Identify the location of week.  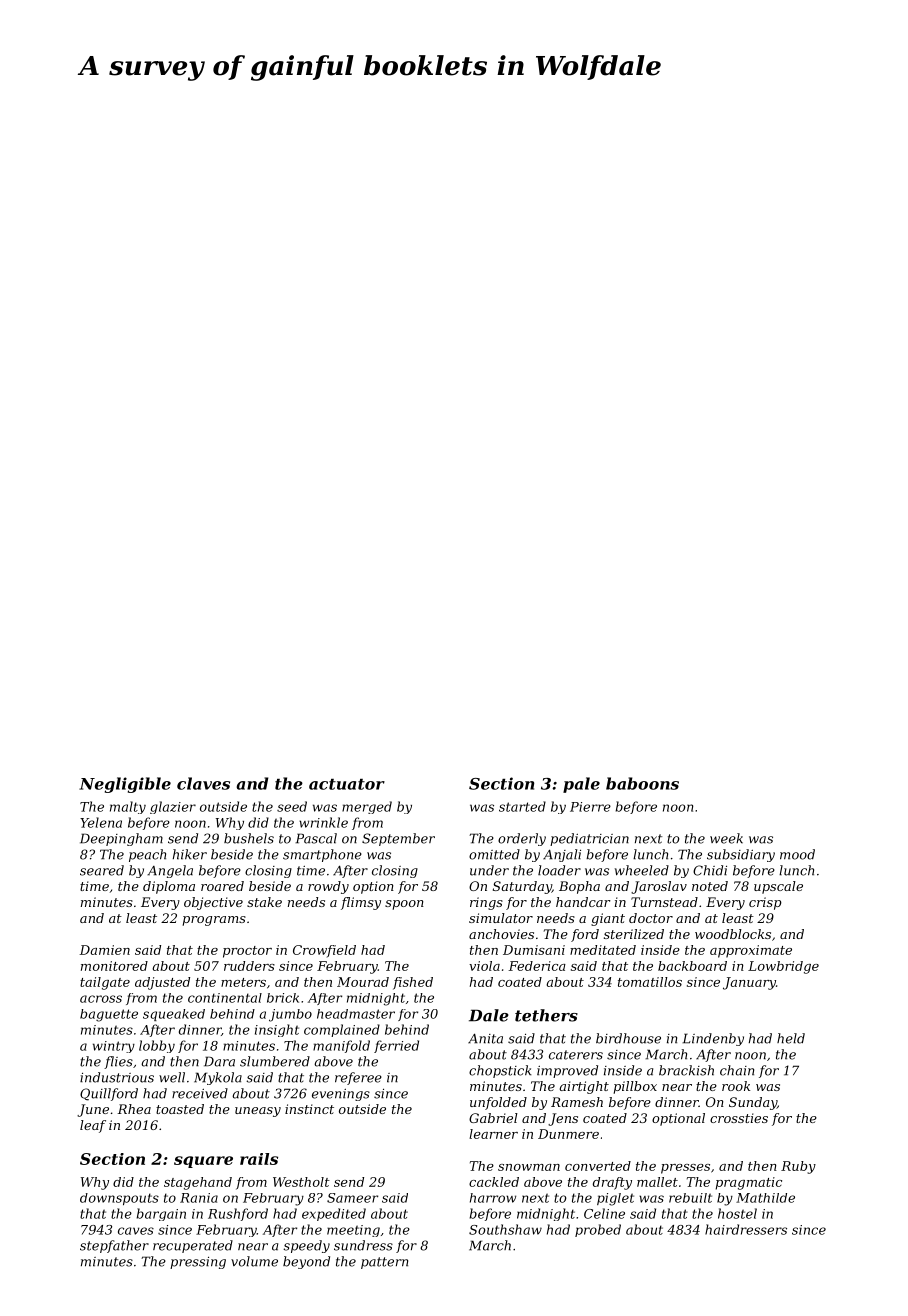
(726, 838).
